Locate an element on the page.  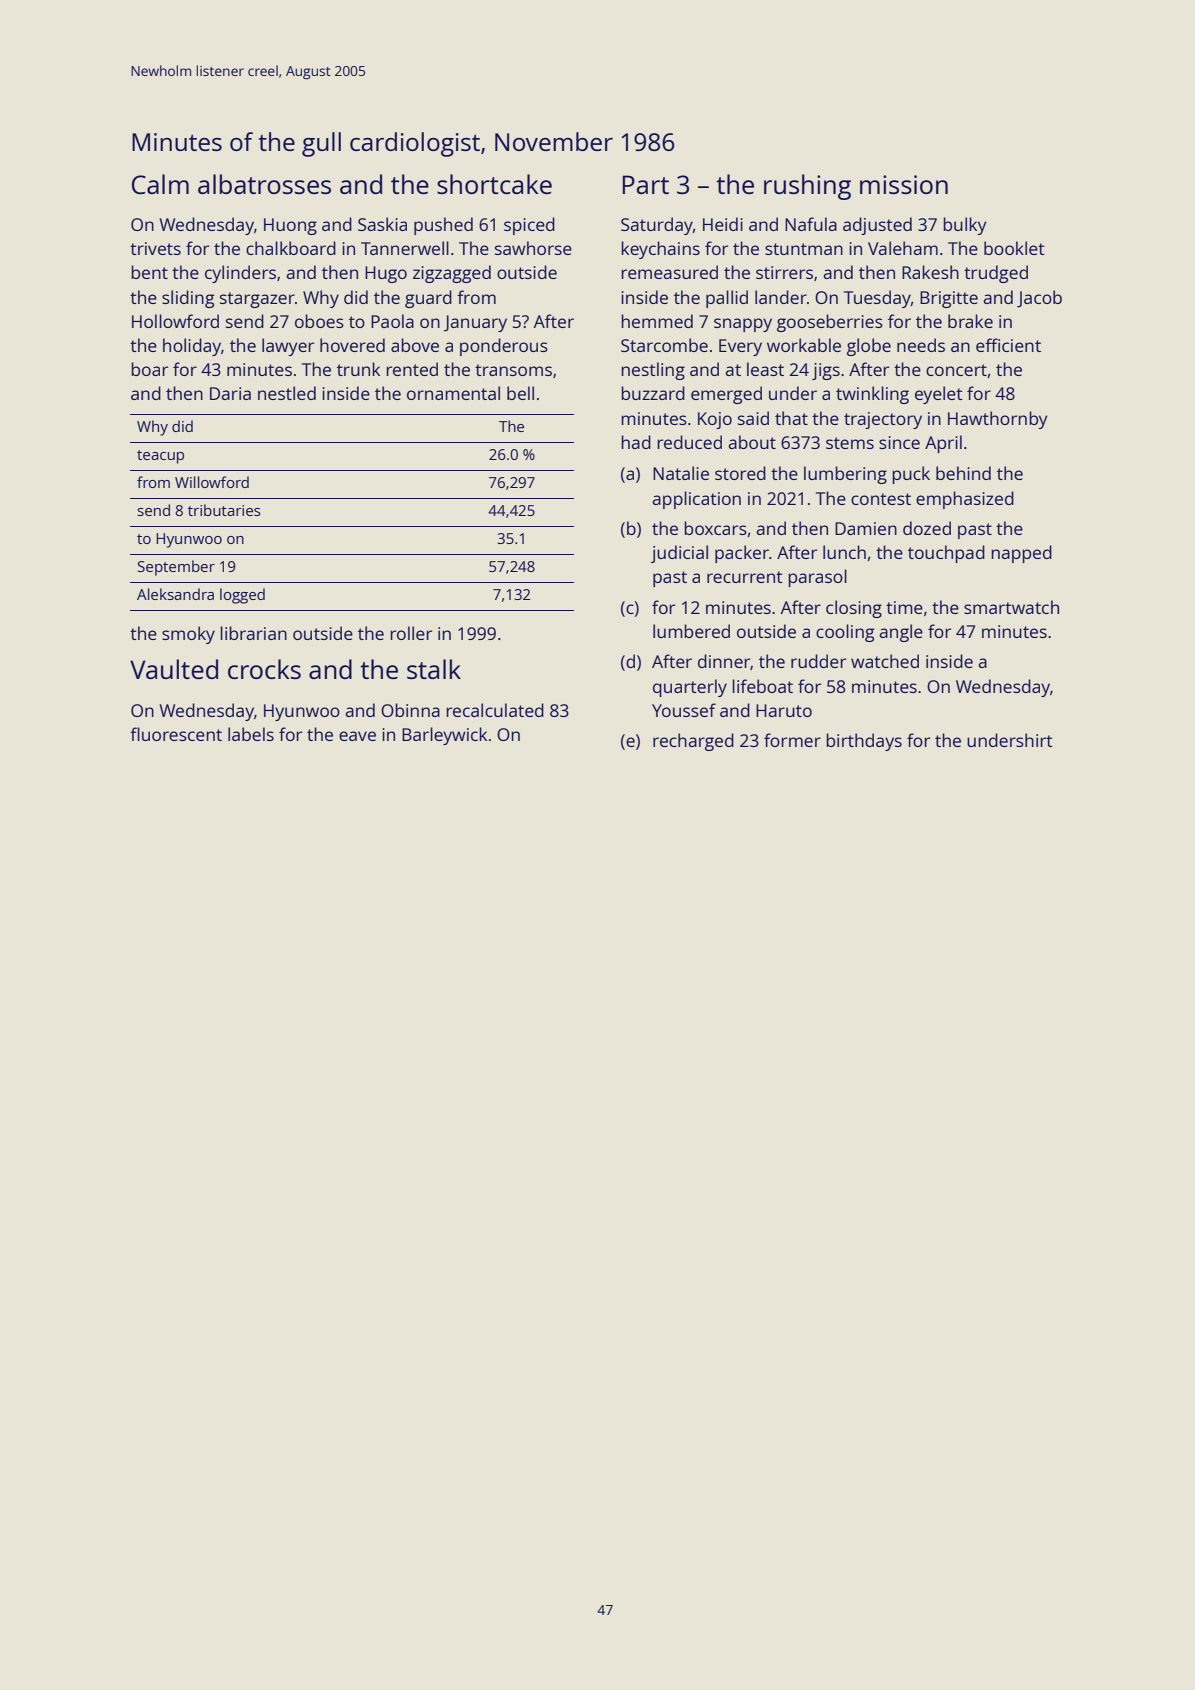
Part is located at coordinates (645, 184).
